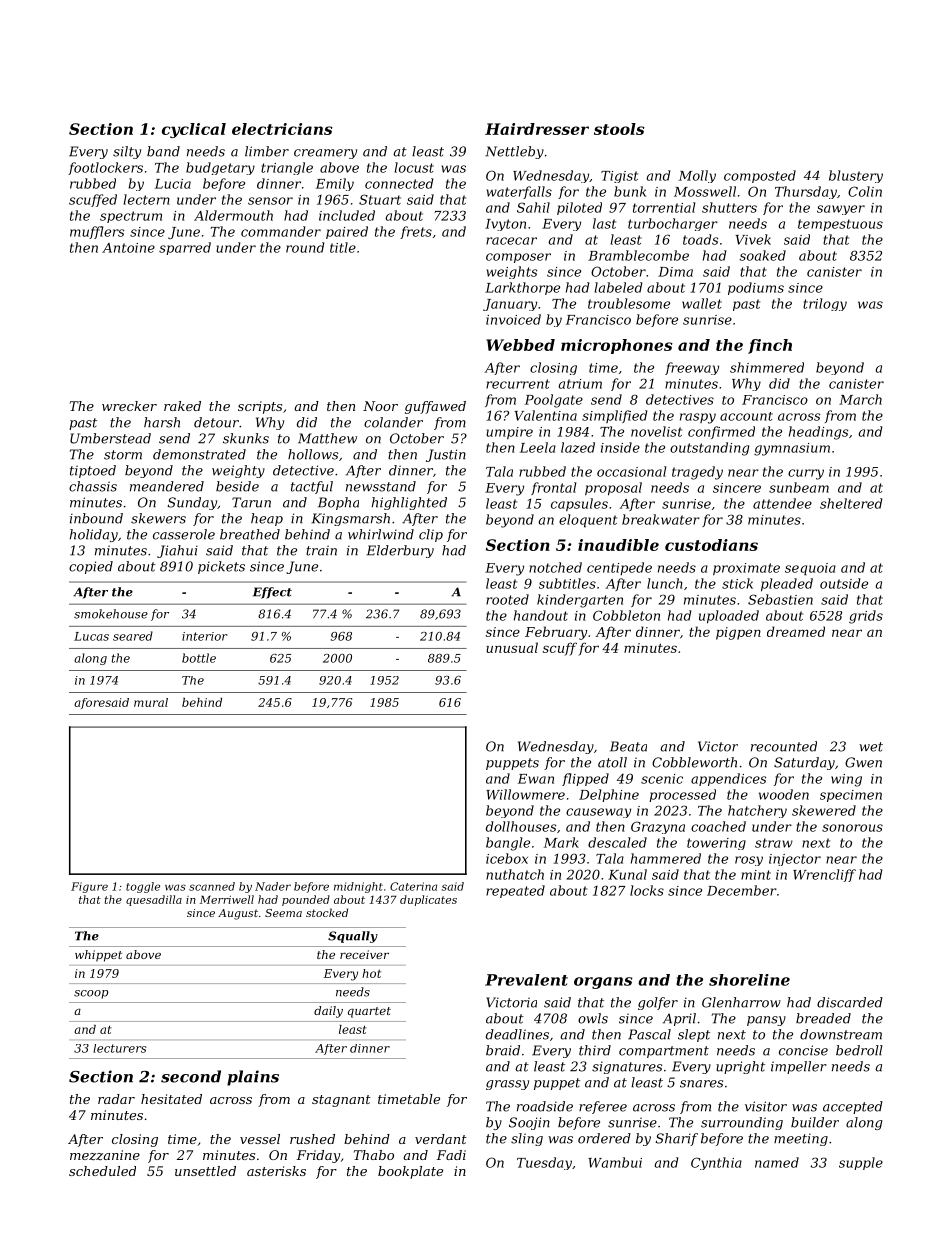 The image size is (952, 1233). I want to click on Cobbleworth, so click(694, 762).
